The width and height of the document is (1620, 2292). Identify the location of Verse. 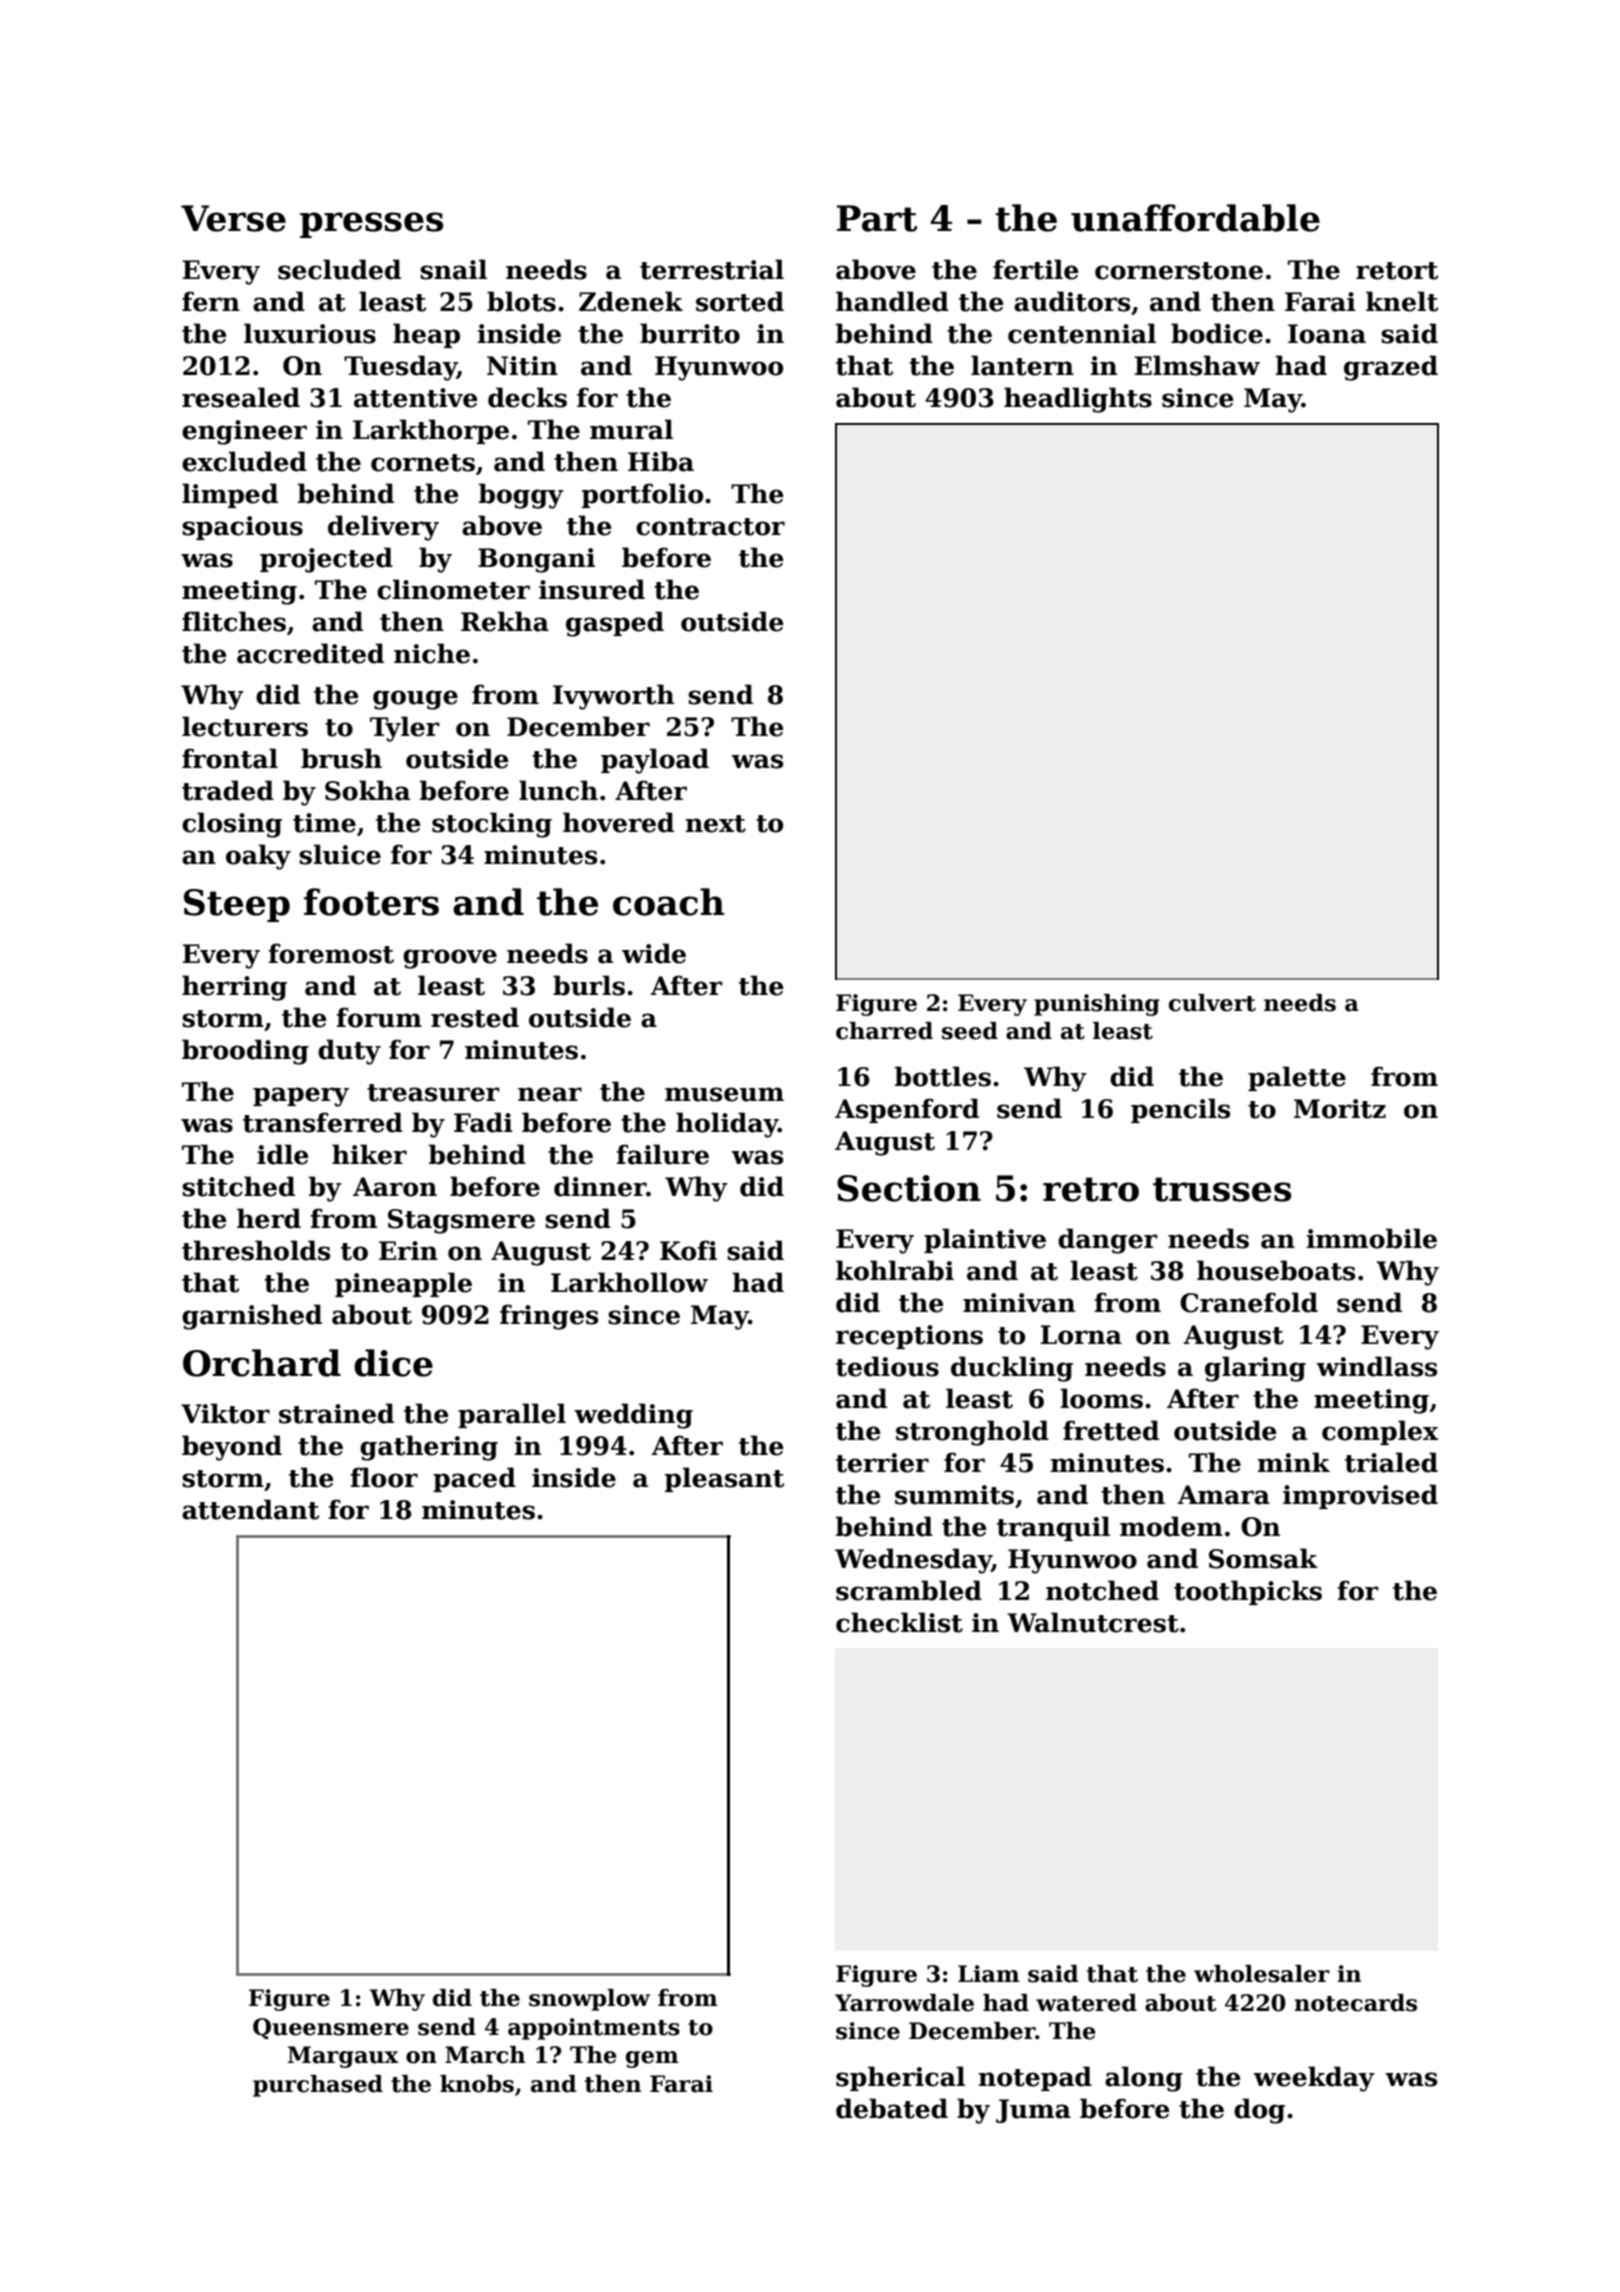
(233, 218).
